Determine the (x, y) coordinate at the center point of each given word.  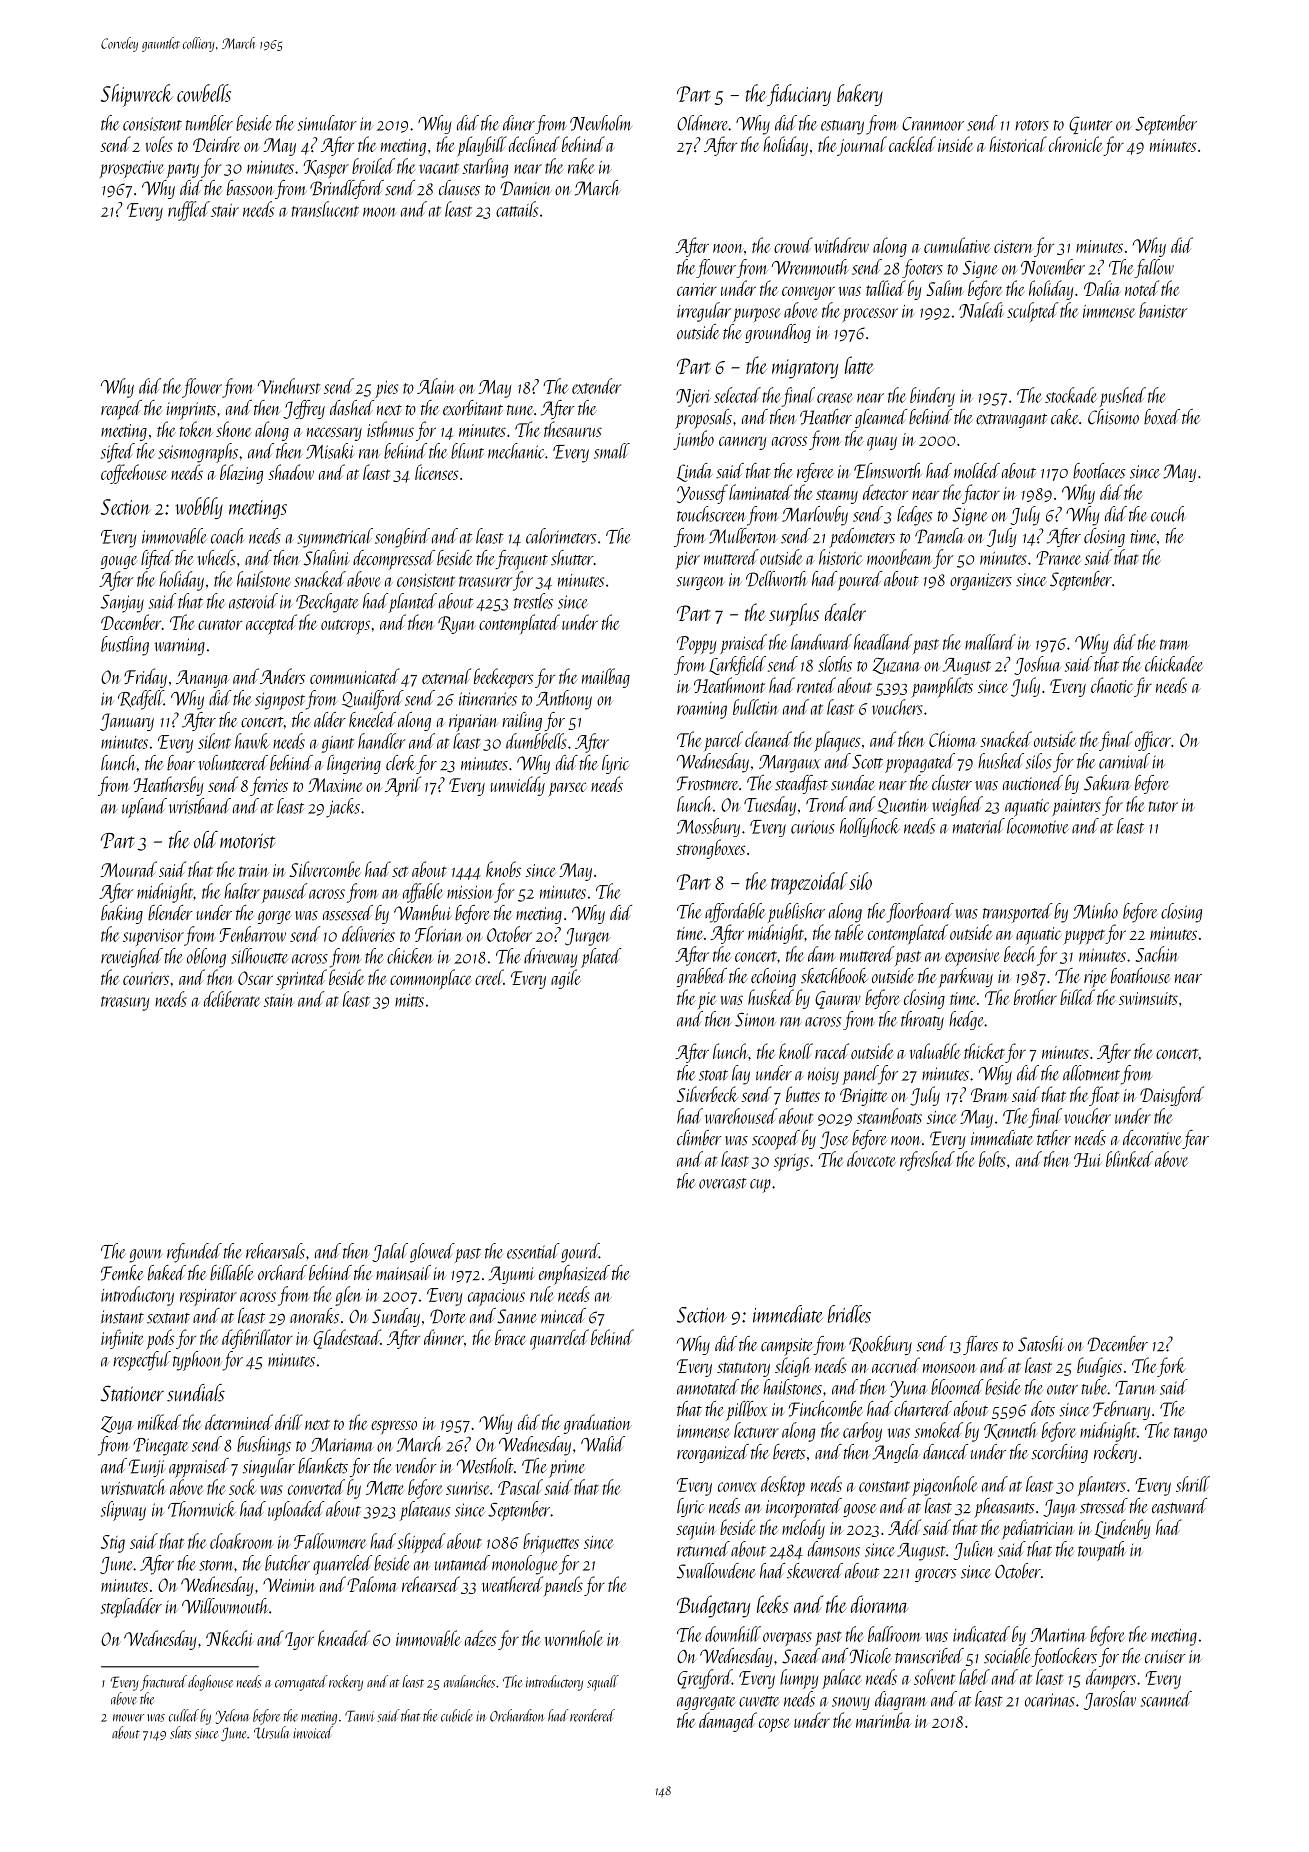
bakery (860, 95)
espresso (394, 1427)
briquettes (551, 1543)
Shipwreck (137, 95)
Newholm (601, 123)
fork (1171, 1367)
